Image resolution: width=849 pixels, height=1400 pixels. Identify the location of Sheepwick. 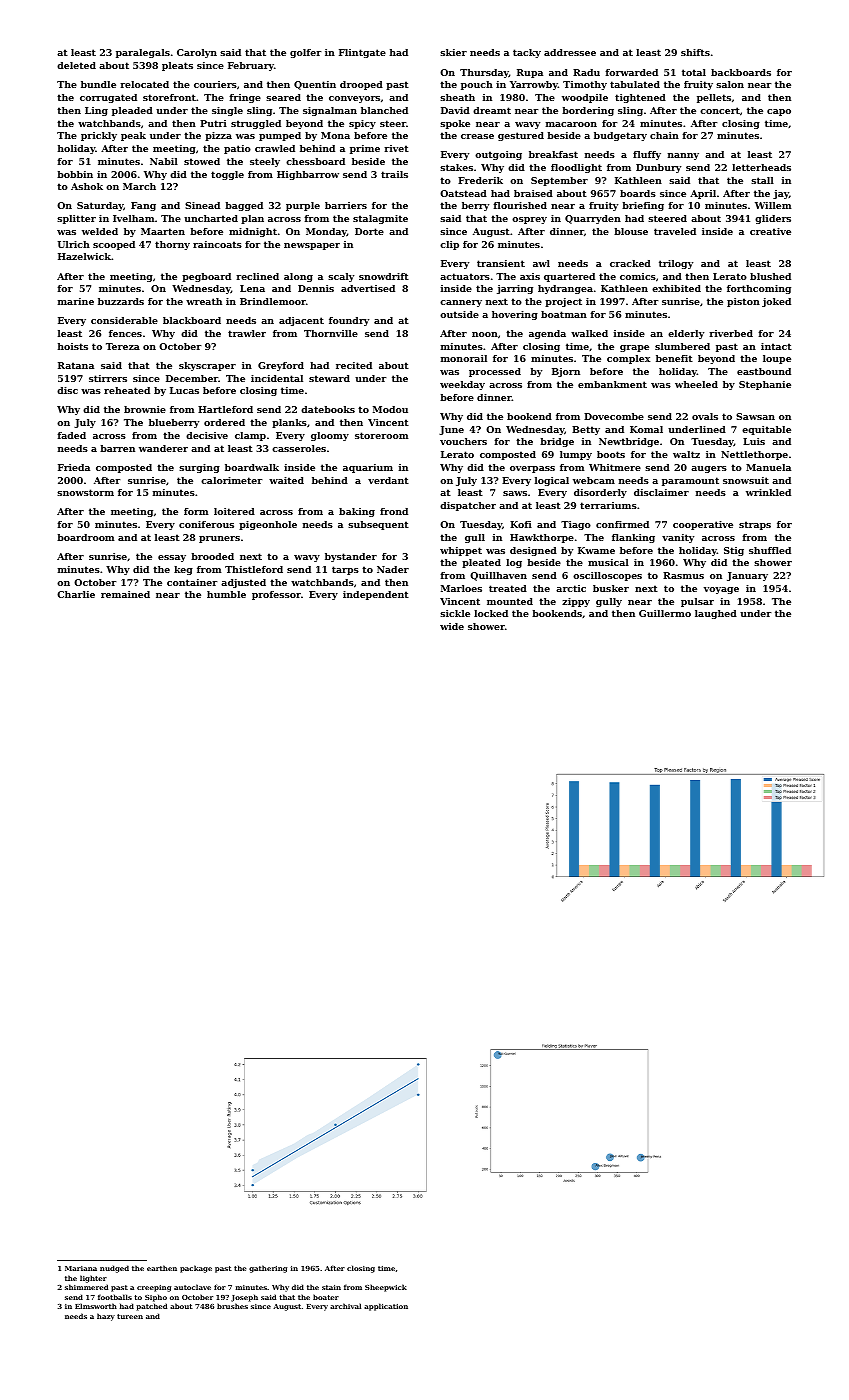
(386, 1288).
